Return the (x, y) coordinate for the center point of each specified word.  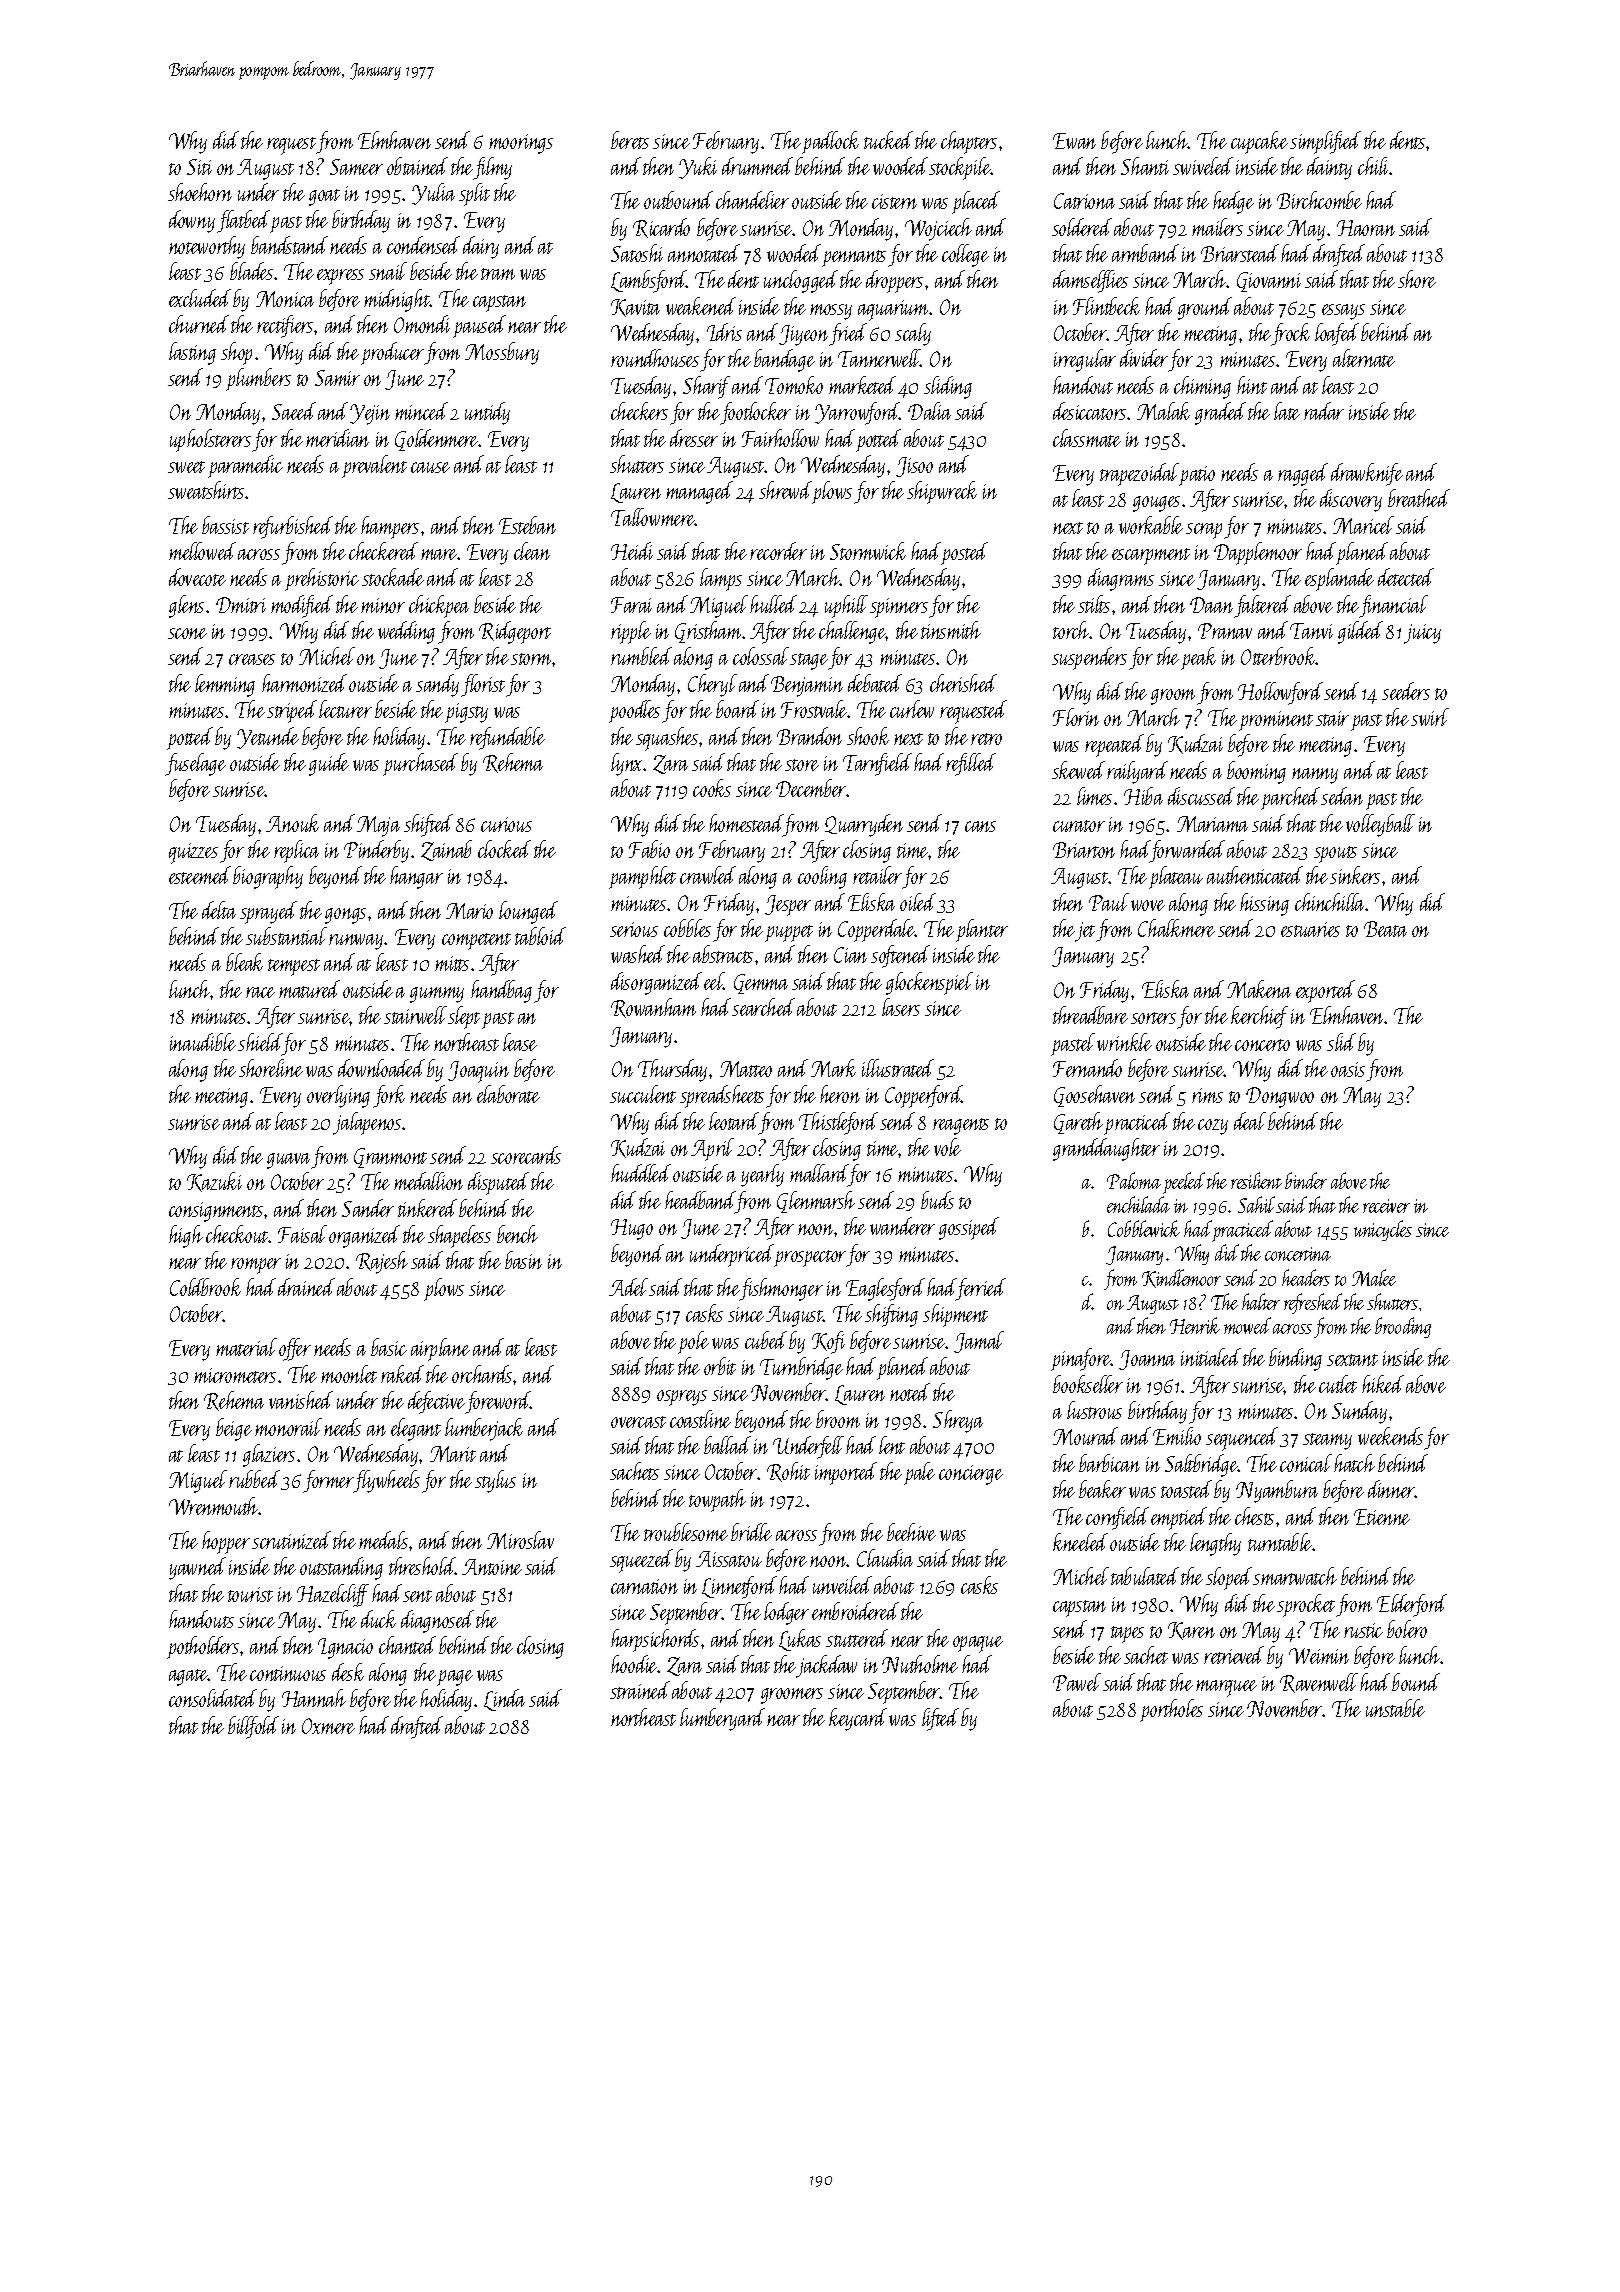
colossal (761, 656)
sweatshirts (206, 490)
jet (1085, 932)
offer (295, 1349)
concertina (1298, 1254)
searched (763, 1007)
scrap (1204, 531)
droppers (894, 281)
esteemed (200, 875)
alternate (1364, 358)
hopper (226, 1542)
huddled (641, 1173)
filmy (492, 168)
